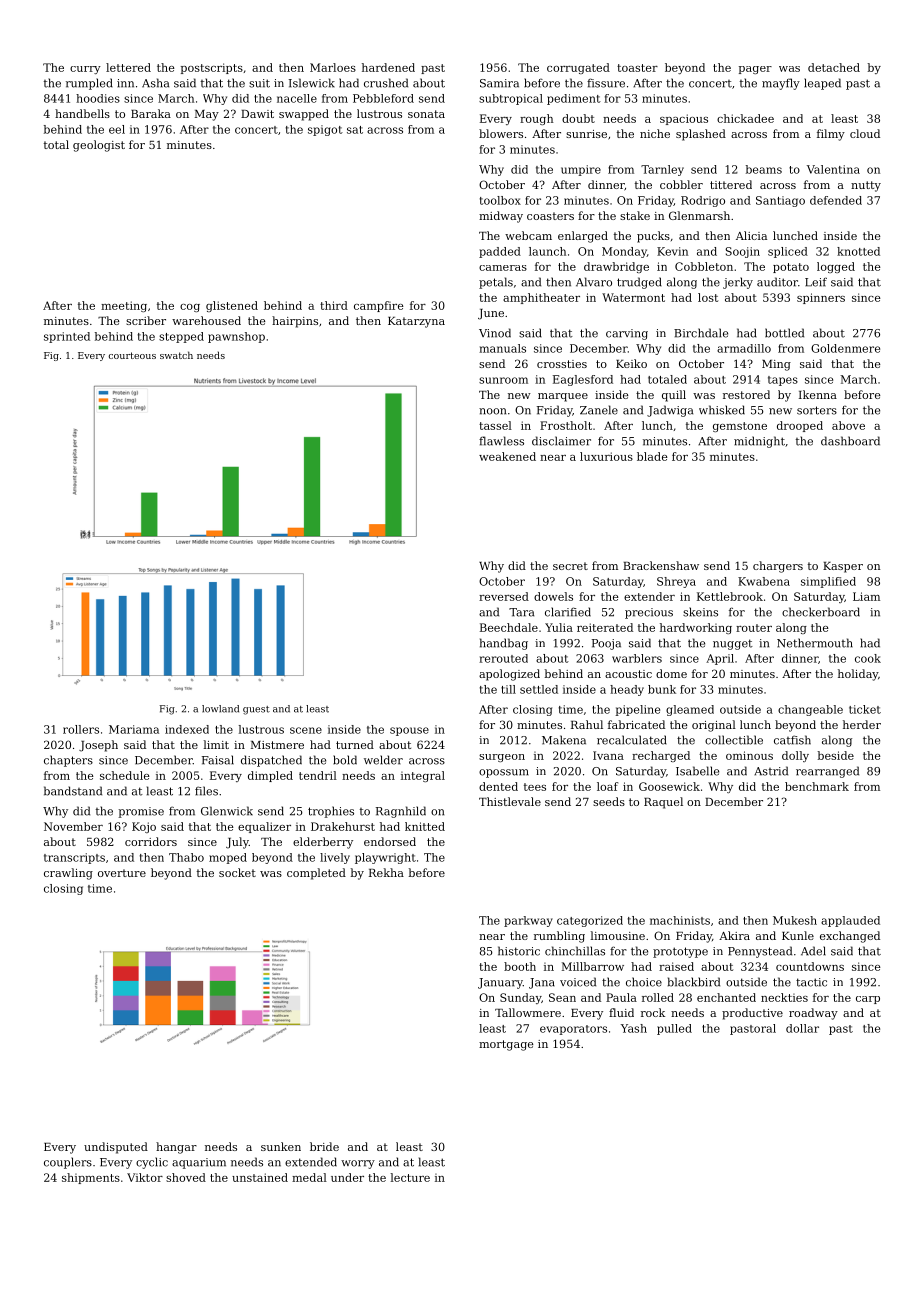 This image has height=1308, width=924. What do you see at coordinates (733, 644) in the image?
I see `nugget` at bounding box center [733, 644].
